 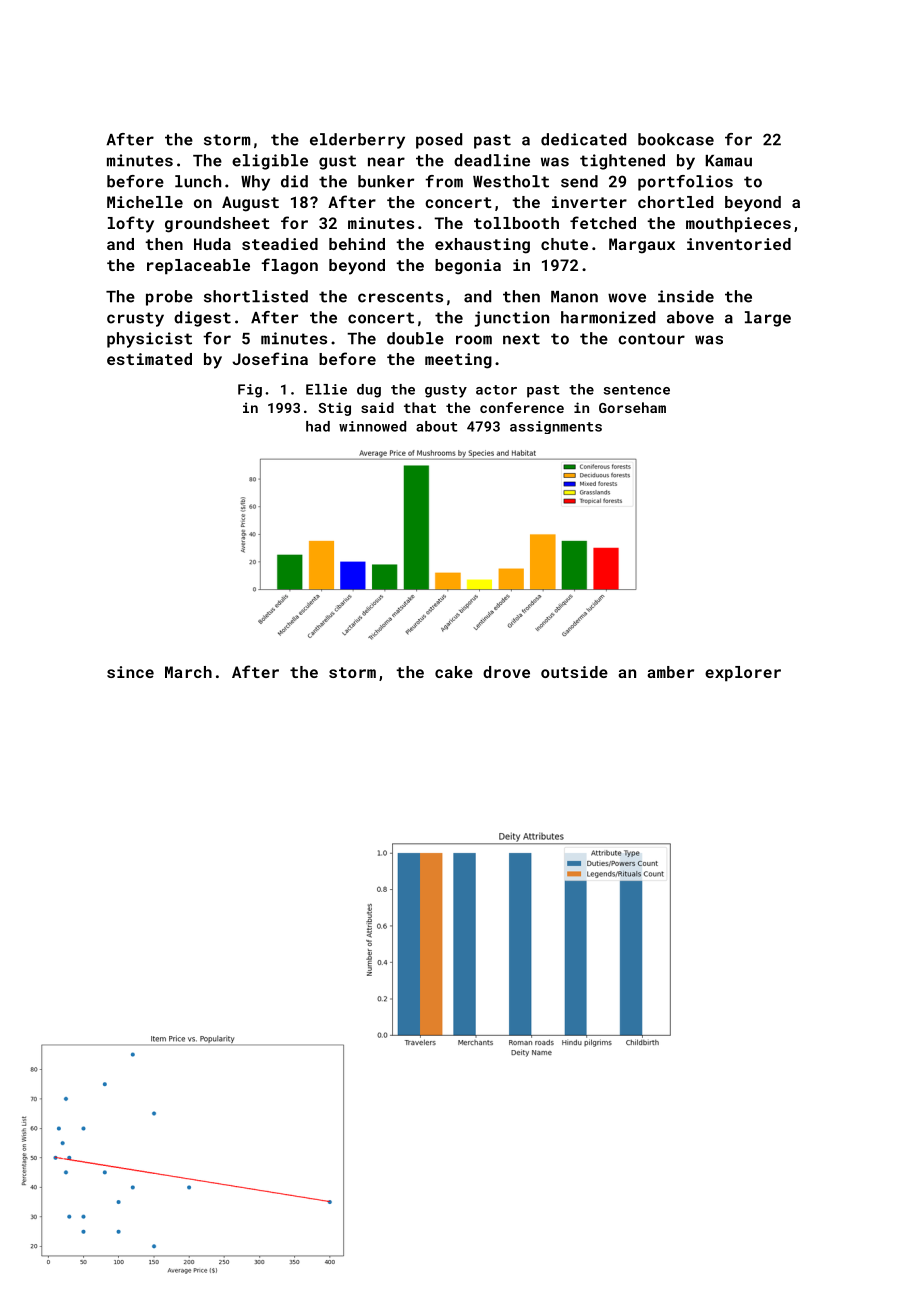 What do you see at coordinates (506, 672) in the image?
I see `drove` at bounding box center [506, 672].
